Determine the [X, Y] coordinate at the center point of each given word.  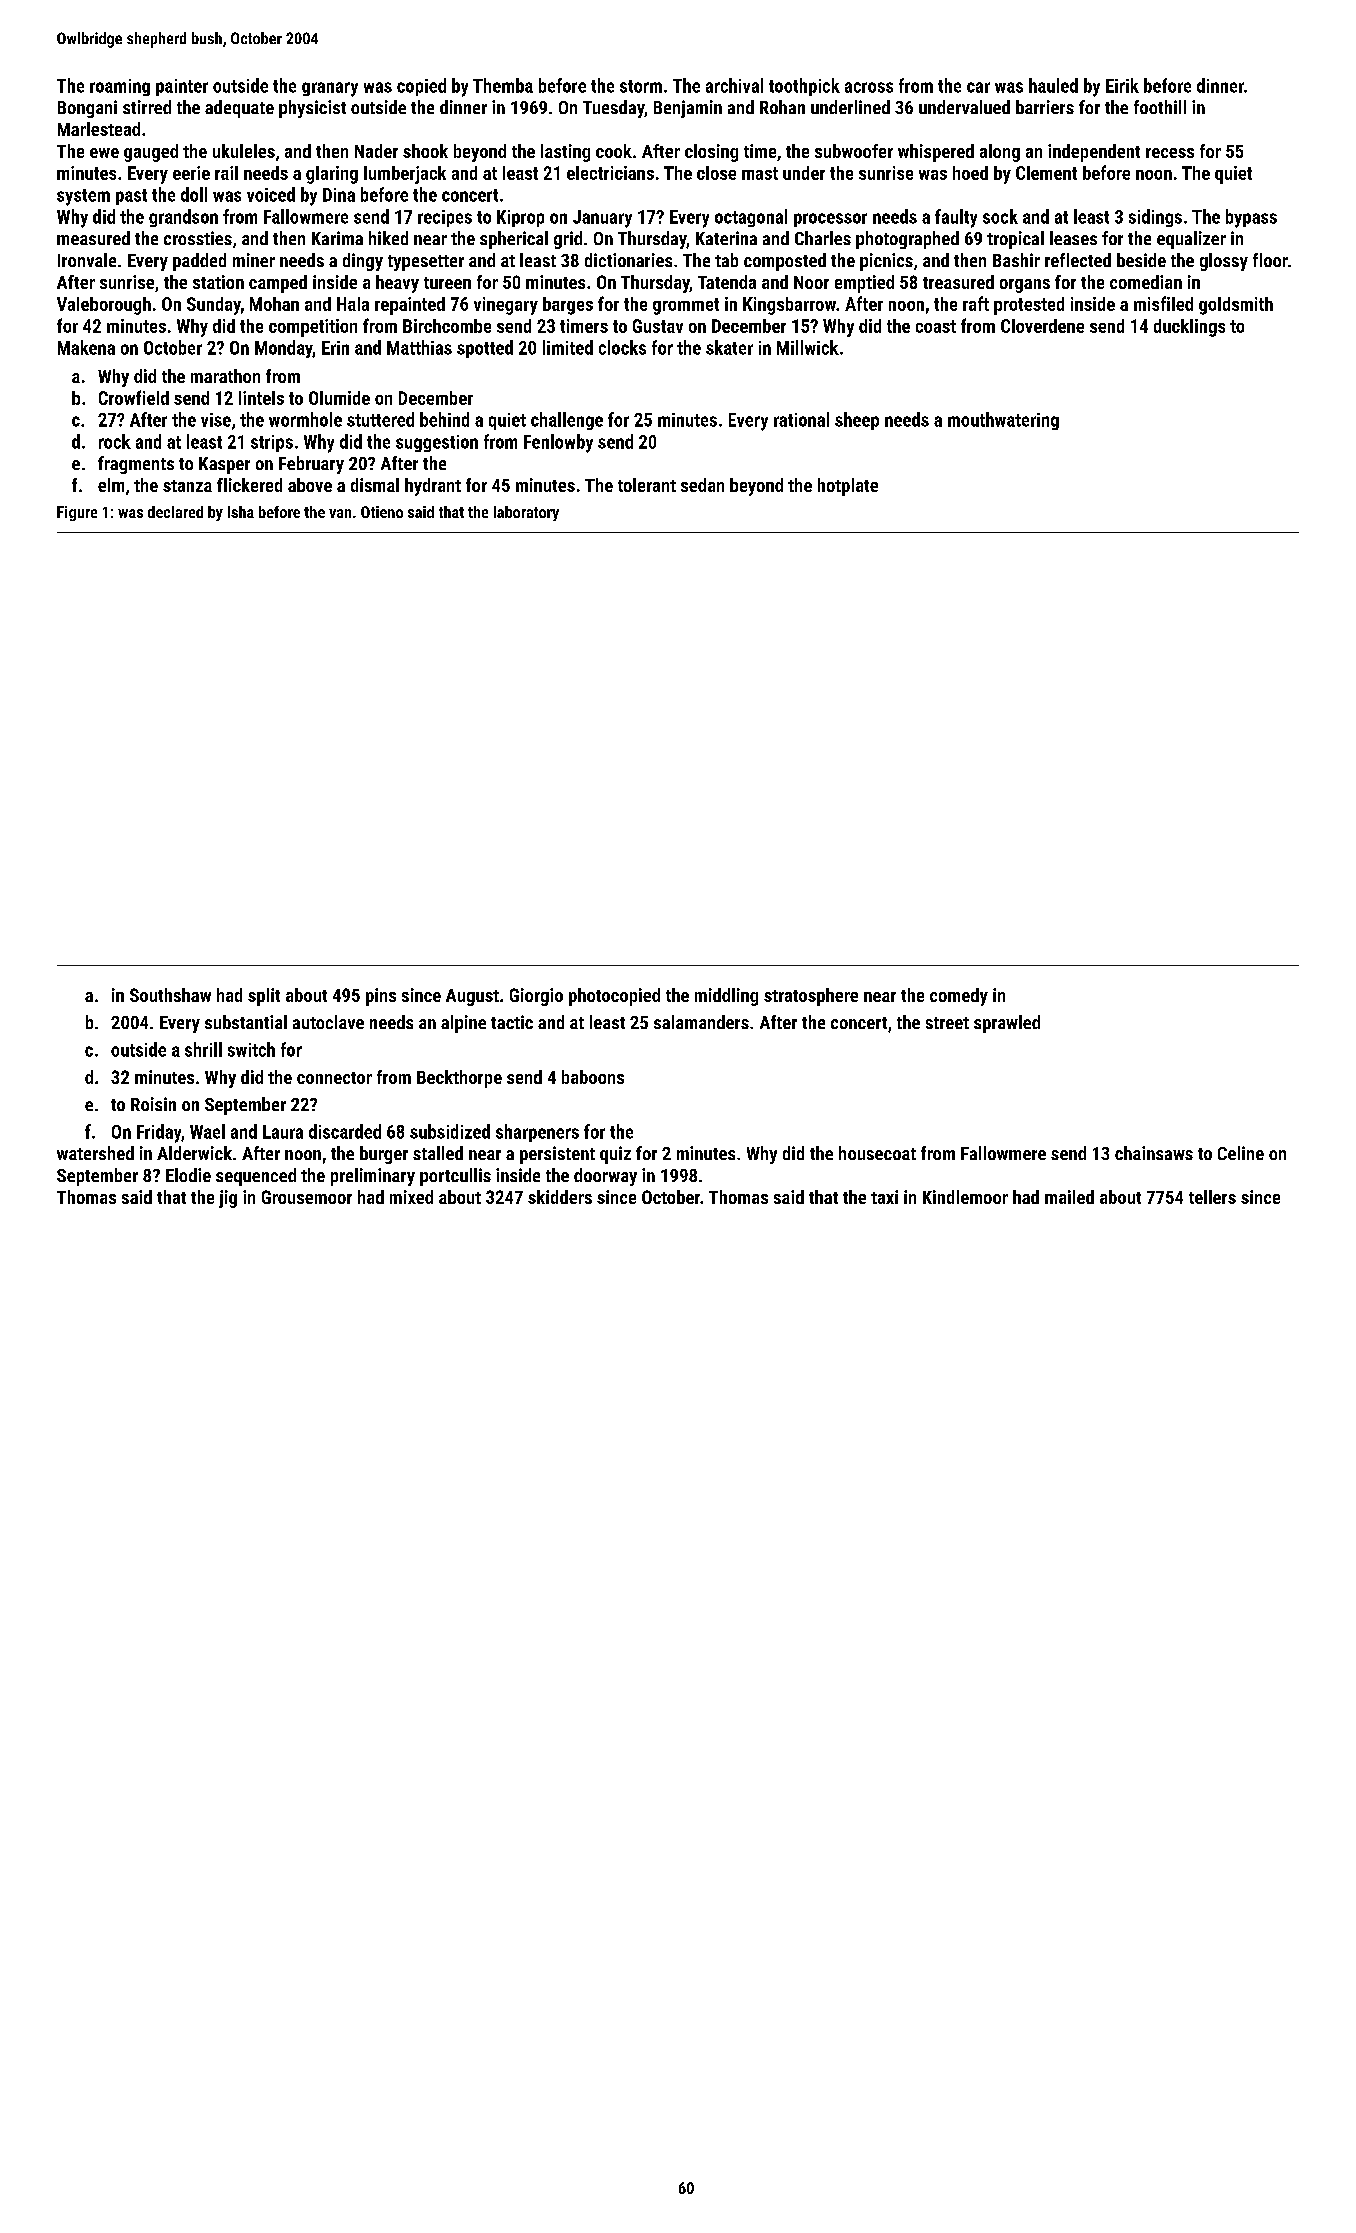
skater [729, 347]
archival [734, 85]
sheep [857, 421]
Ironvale [87, 260]
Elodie [188, 1175]
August [472, 997]
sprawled [1007, 1024]
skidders [560, 1197]
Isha [241, 512]
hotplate [848, 487]
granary [330, 89]
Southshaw [170, 995]
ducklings [1189, 328]
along [1000, 153]
